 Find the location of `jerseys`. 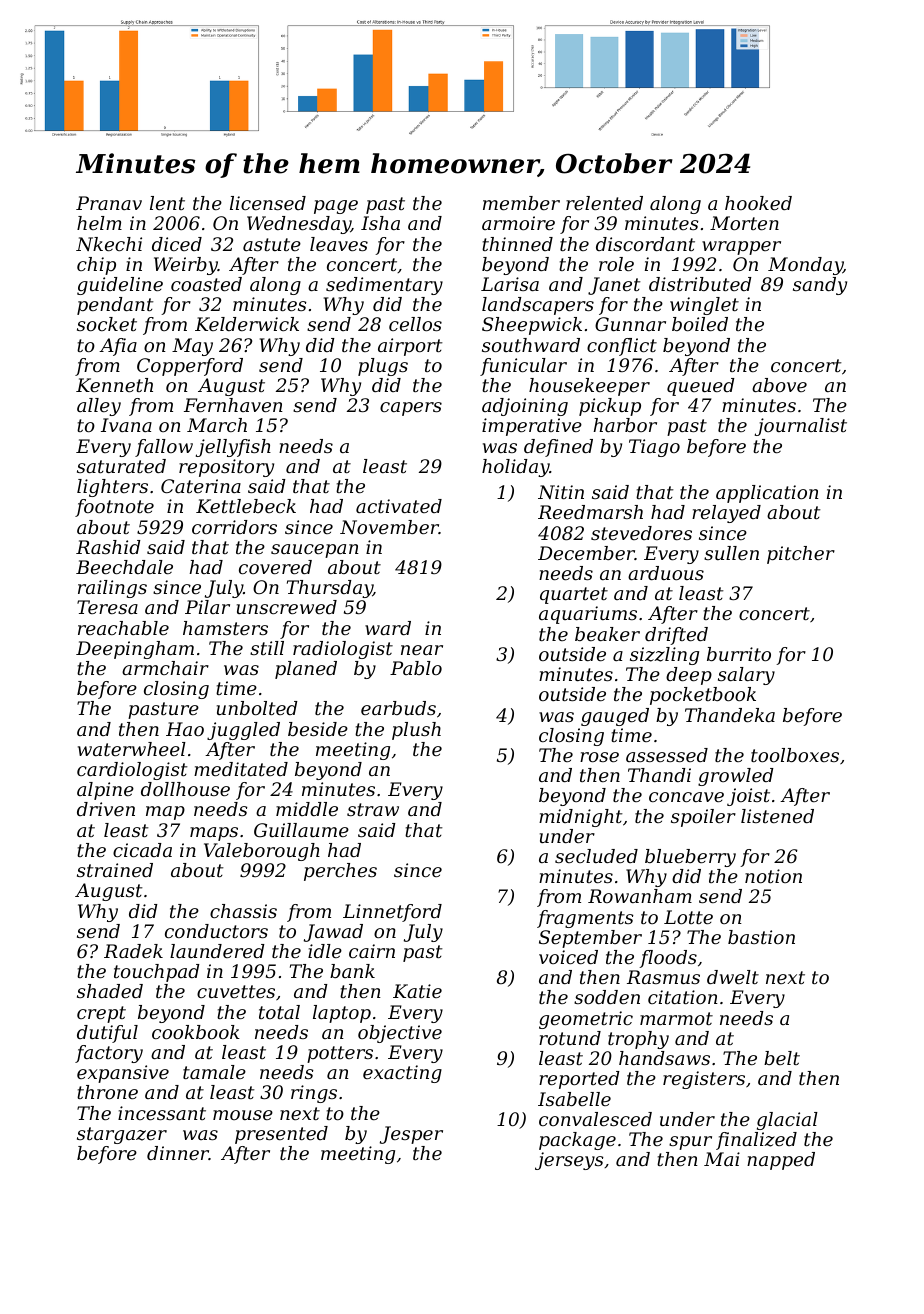

jerseys is located at coordinates (569, 1161).
